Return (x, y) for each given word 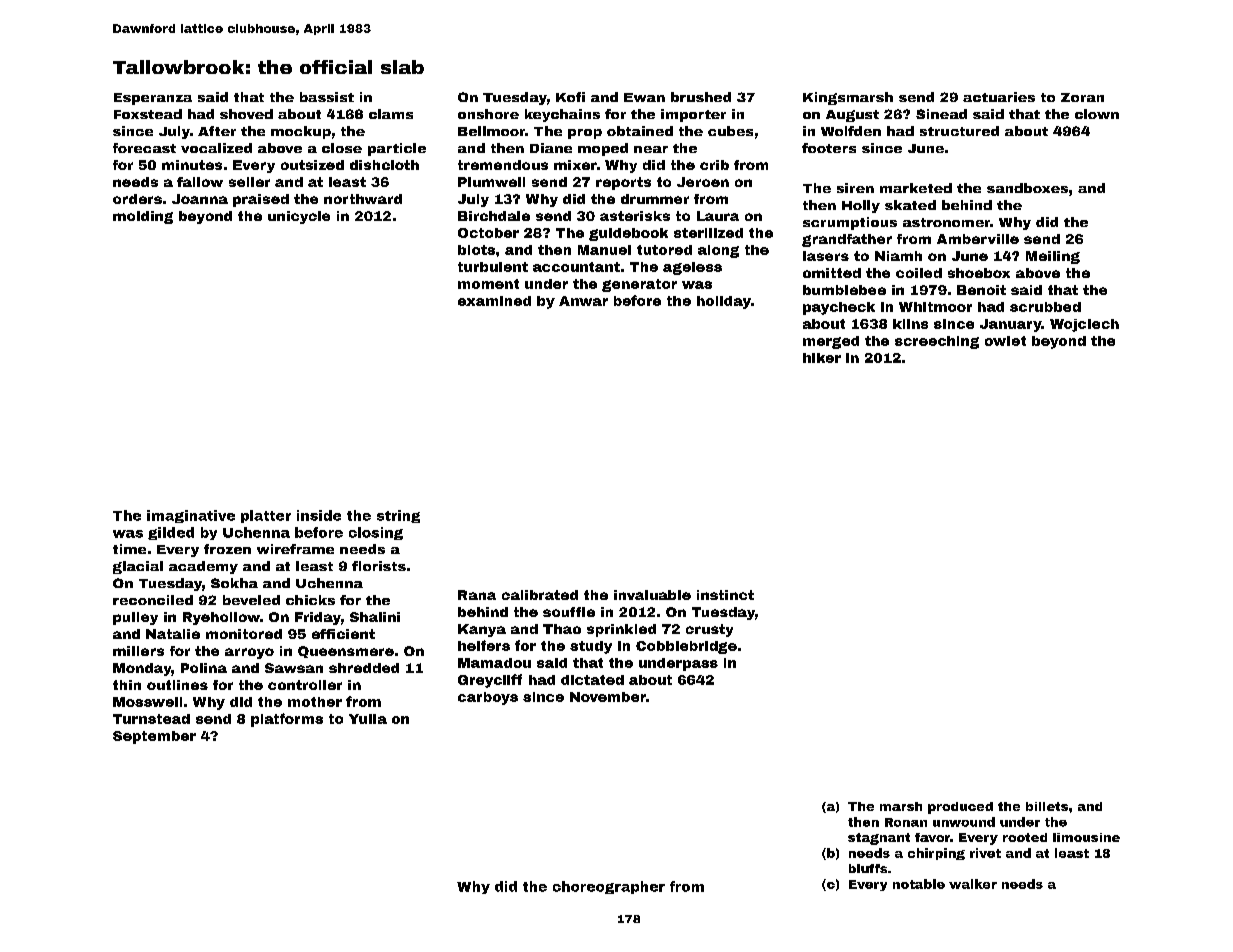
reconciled (153, 600)
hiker (822, 358)
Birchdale (494, 216)
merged (831, 342)
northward (363, 199)
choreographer (609, 887)
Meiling (1053, 257)
